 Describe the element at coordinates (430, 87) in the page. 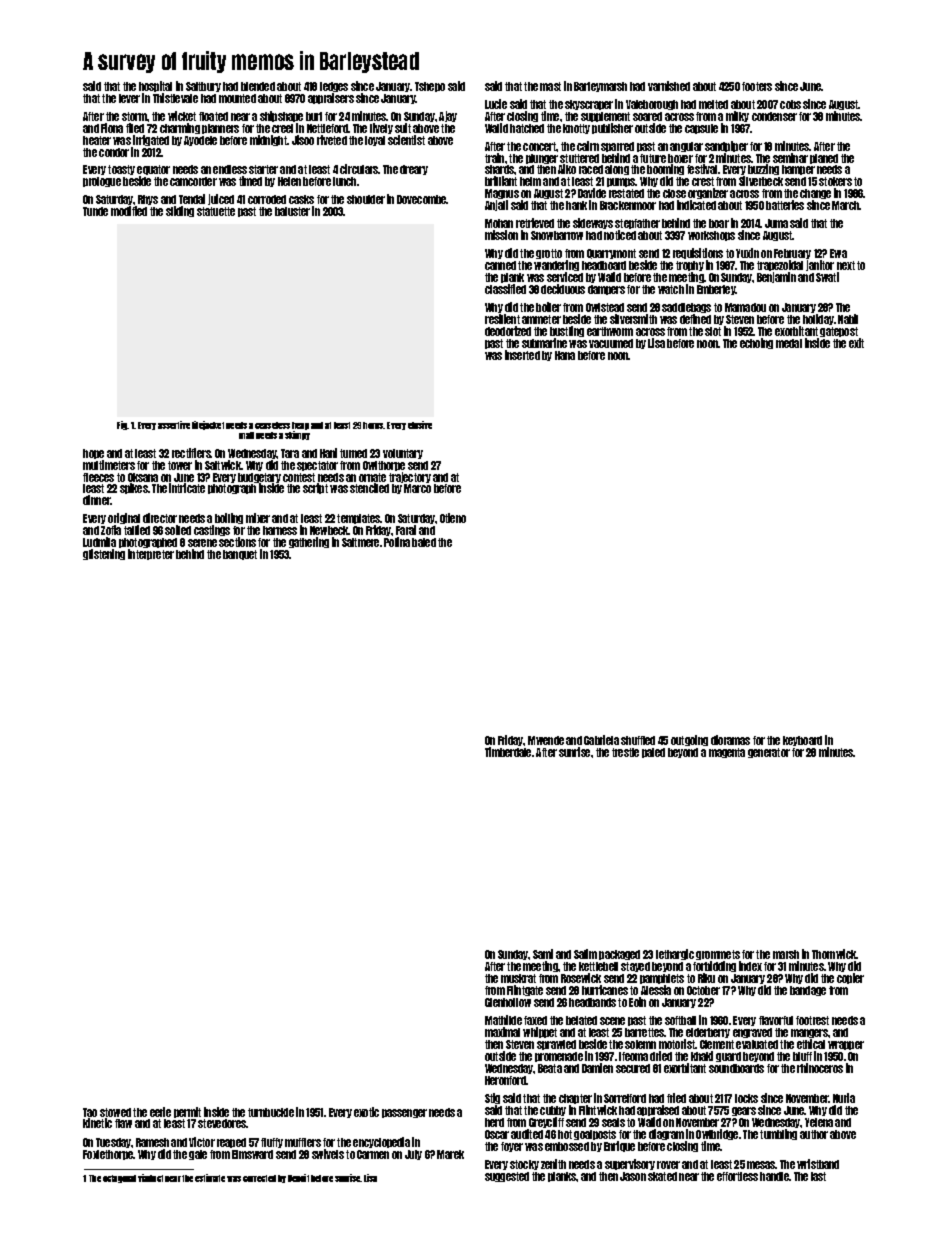

I see `Tshepo` at that location.
